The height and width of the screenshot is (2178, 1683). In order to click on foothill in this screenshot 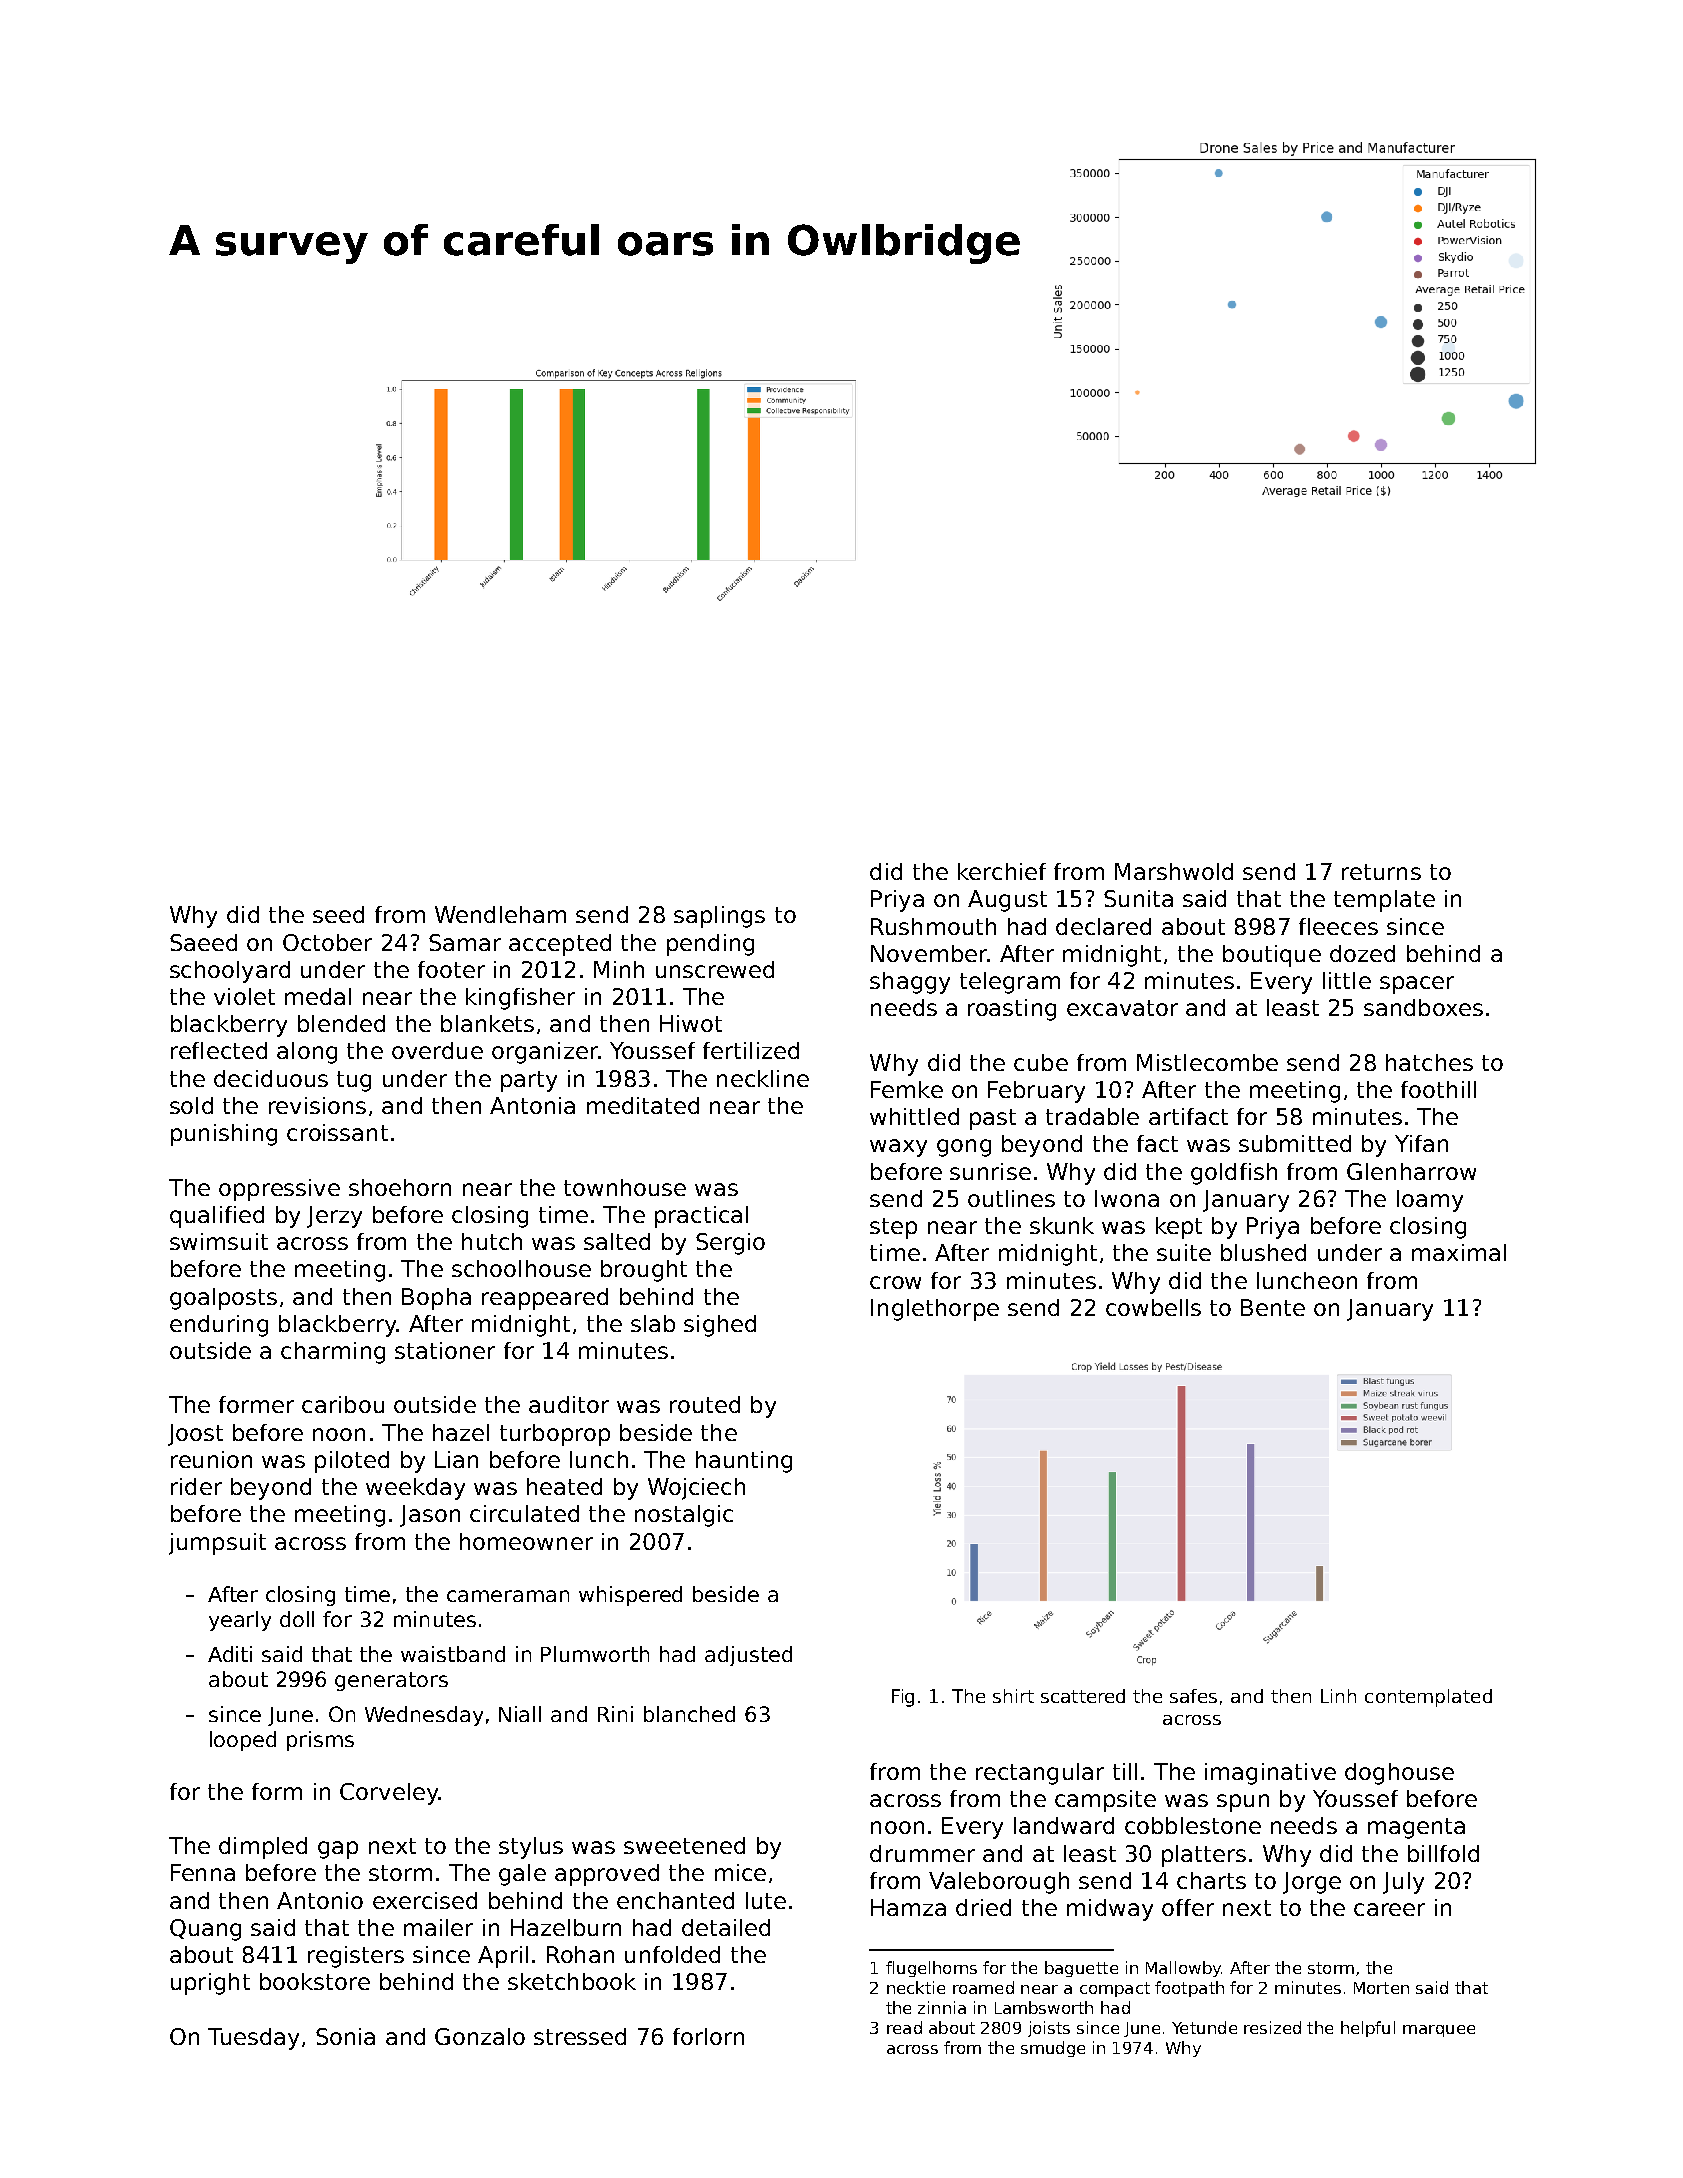, I will do `click(1438, 1089)`.
